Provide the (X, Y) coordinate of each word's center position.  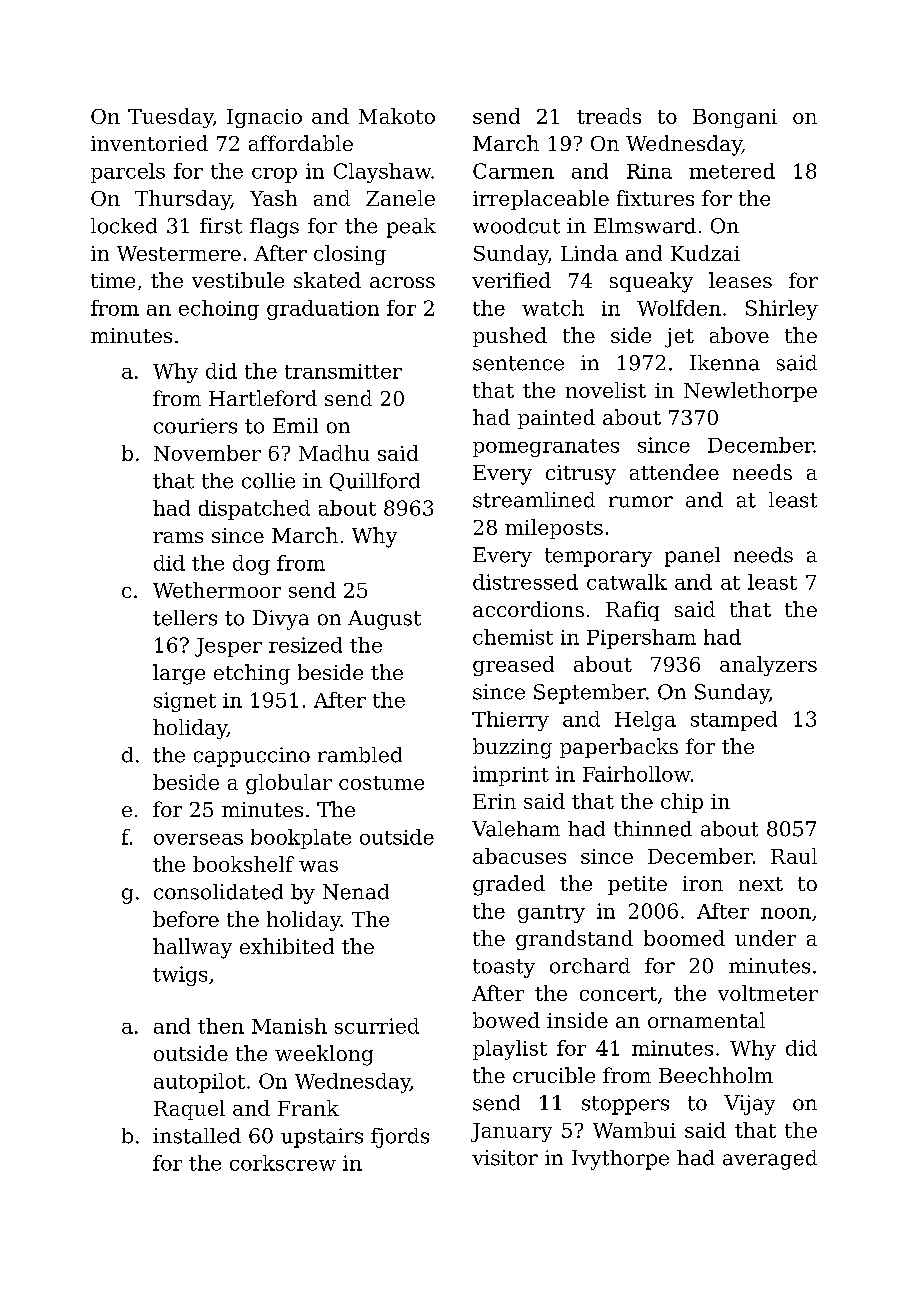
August (384, 620)
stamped (734, 721)
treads (609, 116)
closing (350, 255)
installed (197, 1136)
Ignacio (264, 118)
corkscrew (283, 1163)
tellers (185, 618)
